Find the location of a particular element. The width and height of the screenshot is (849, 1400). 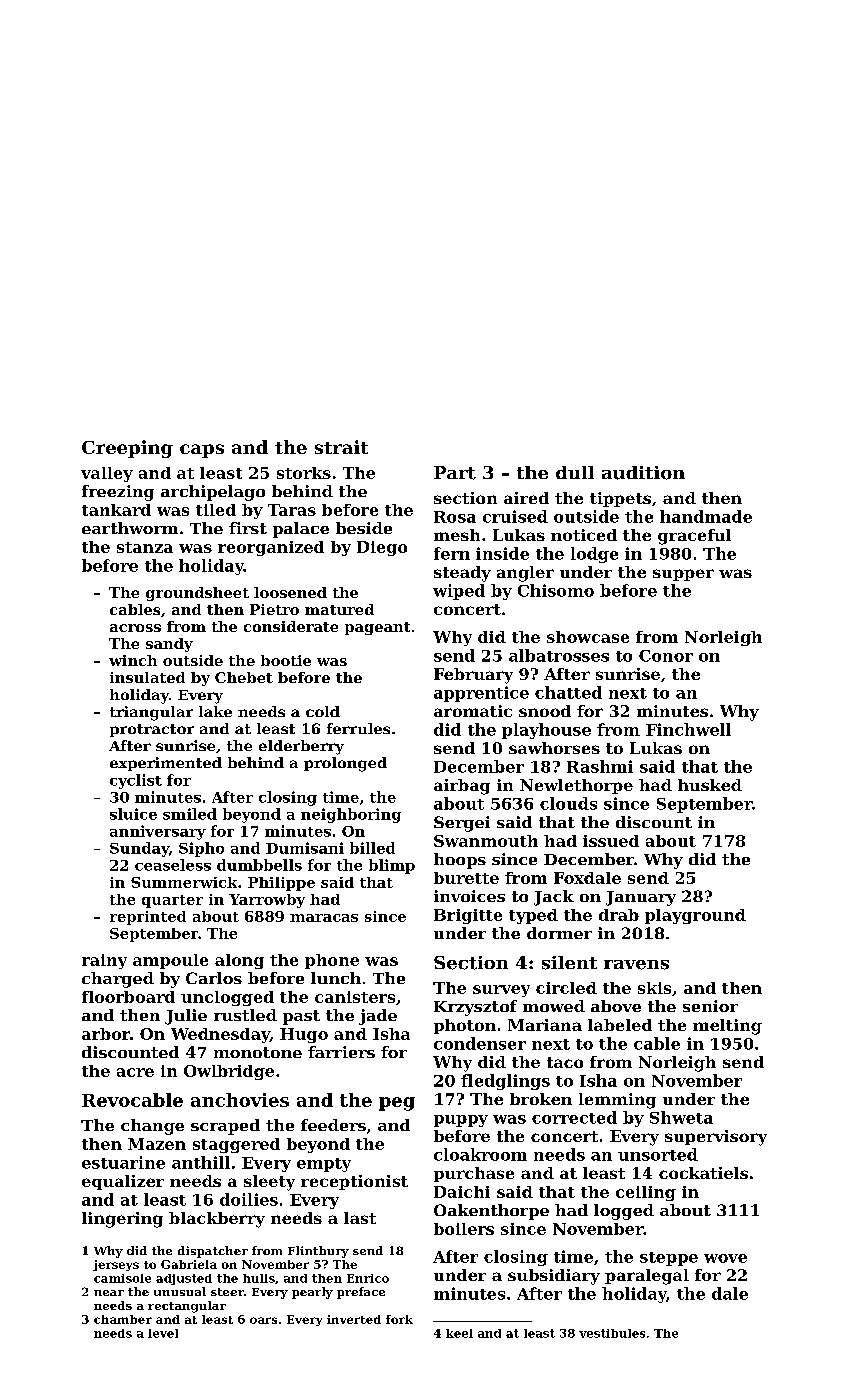

handmade is located at coordinates (706, 516).
